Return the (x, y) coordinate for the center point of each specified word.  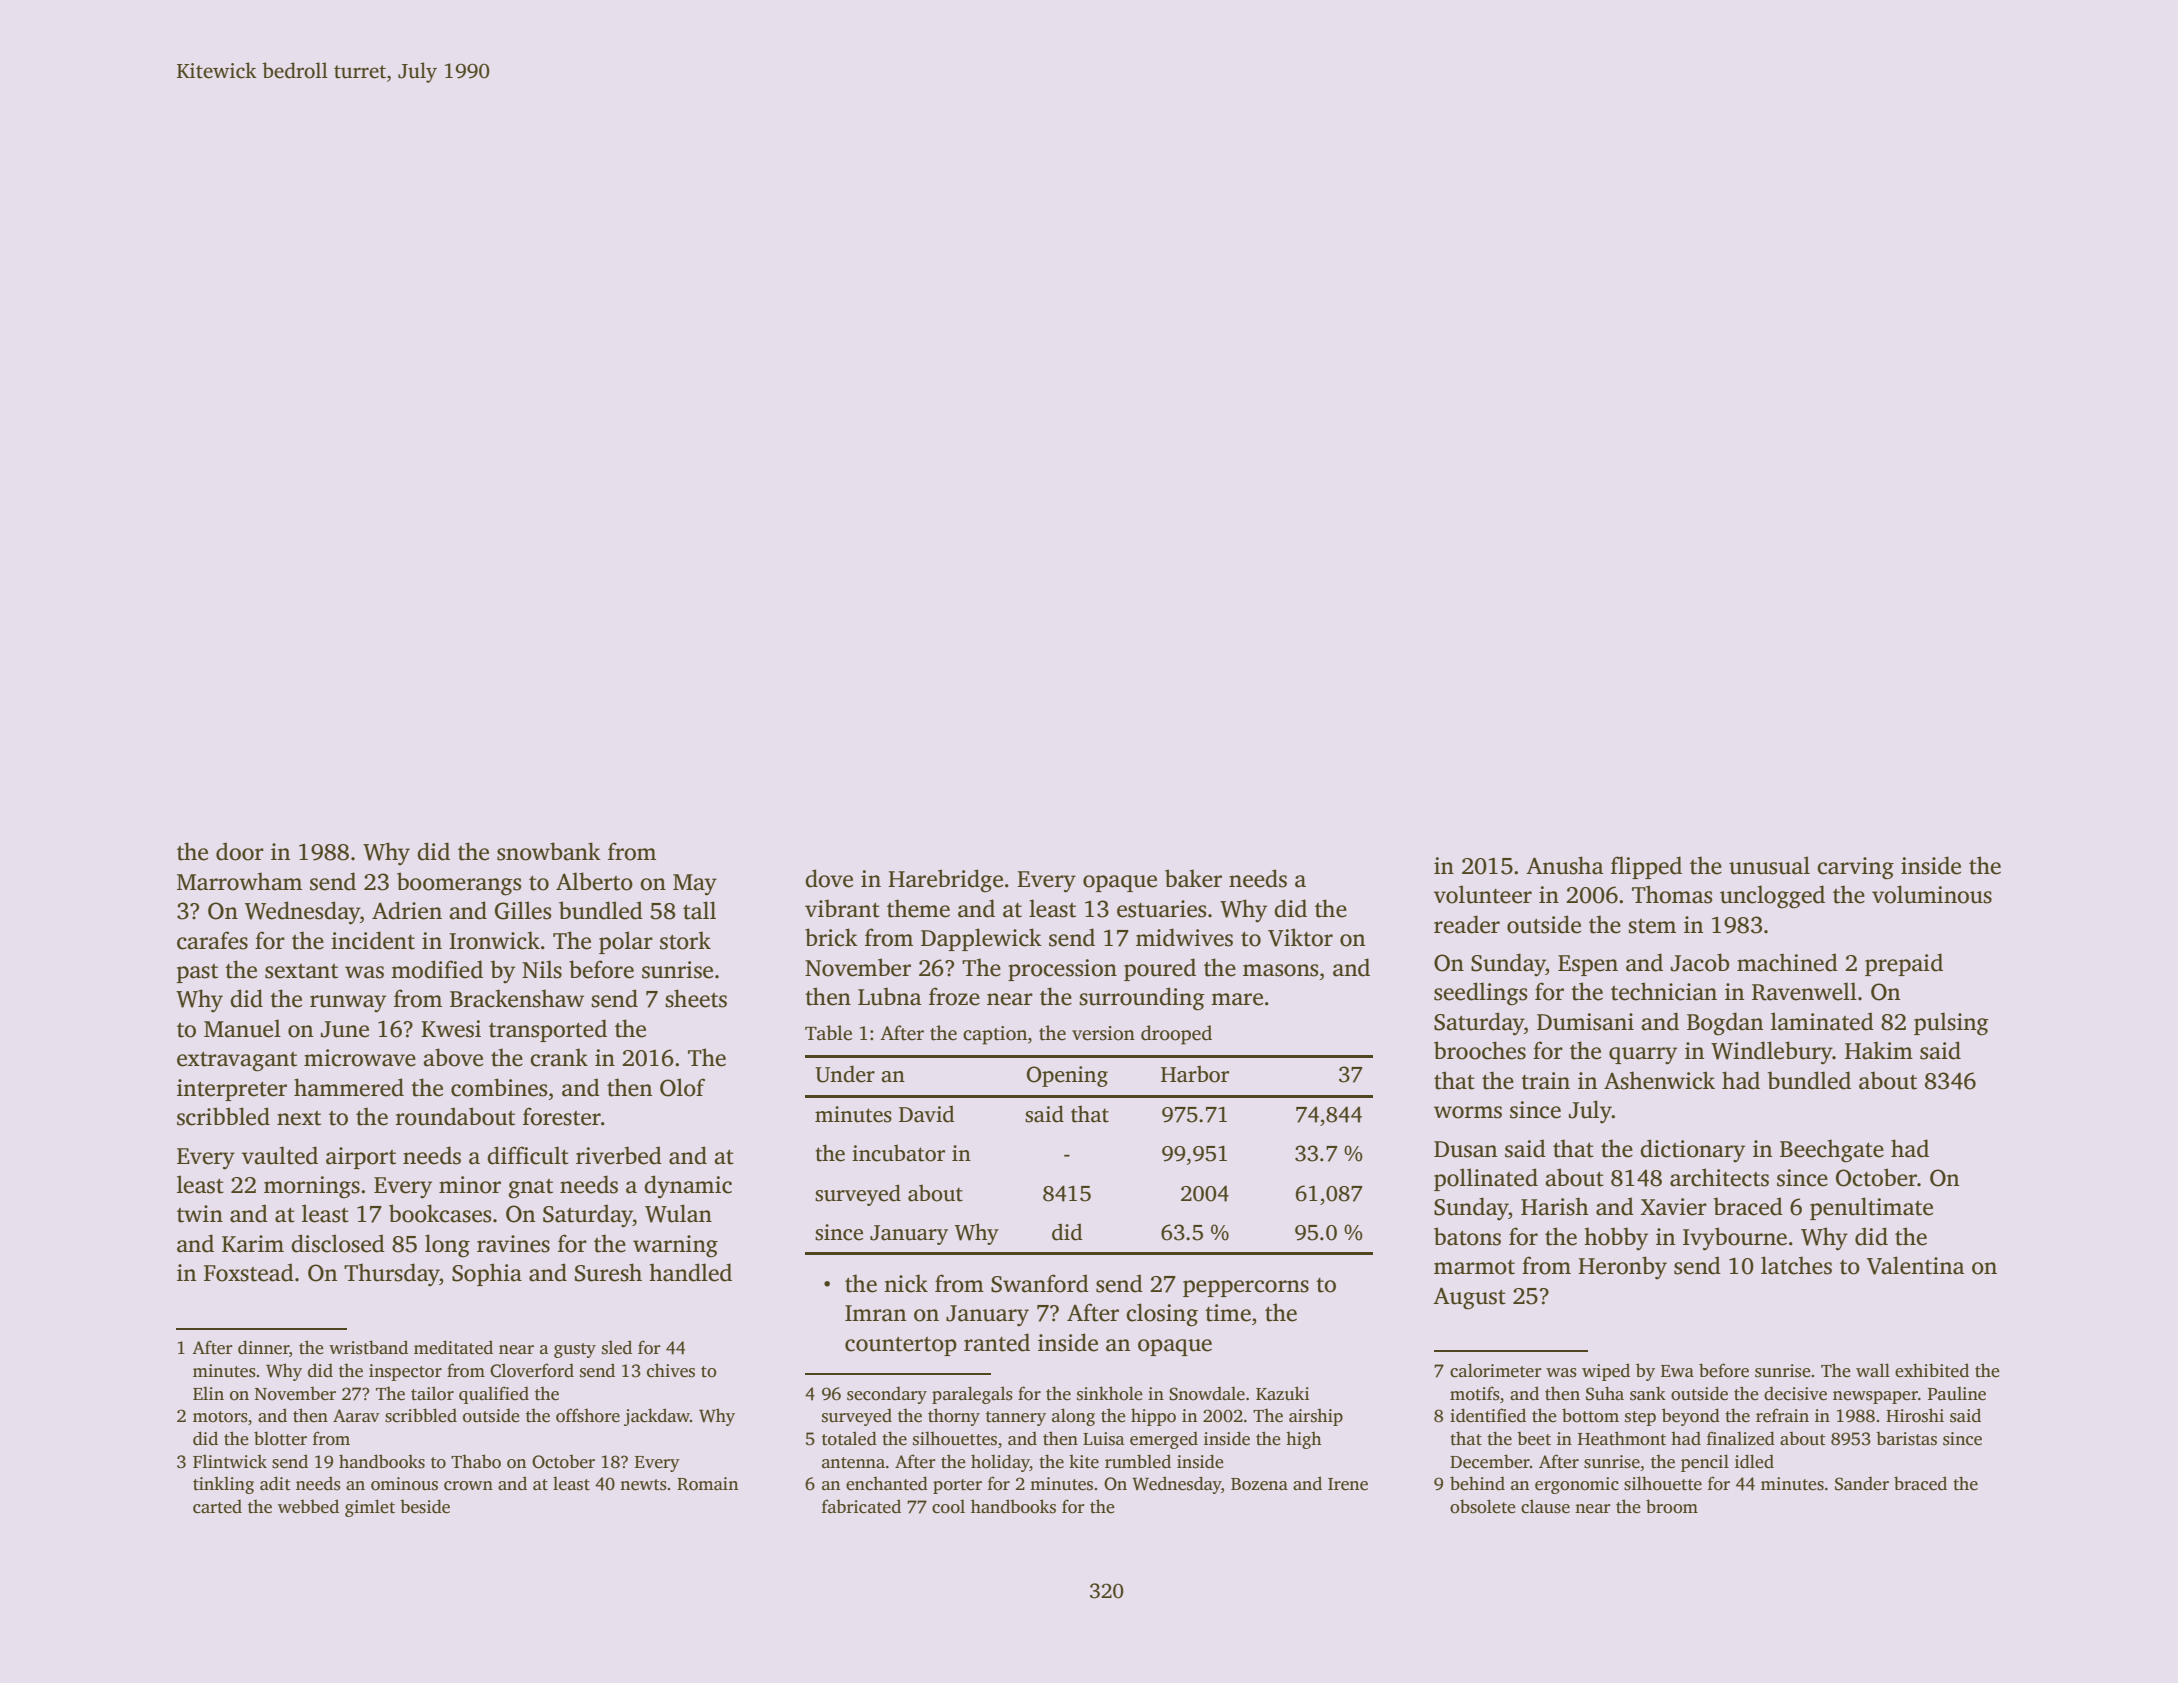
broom (1672, 1506)
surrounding (1142, 999)
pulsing (1951, 1024)
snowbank (549, 851)
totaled (849, 1438)
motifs (1475, 1393)
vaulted (280, 1155)
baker (1193, 878)
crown (468, 1486)
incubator (898, 1153)
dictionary (1692, 1151)
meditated (453, 1347)
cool (948, 1506)
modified (437, 969)
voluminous (1932, 894)
